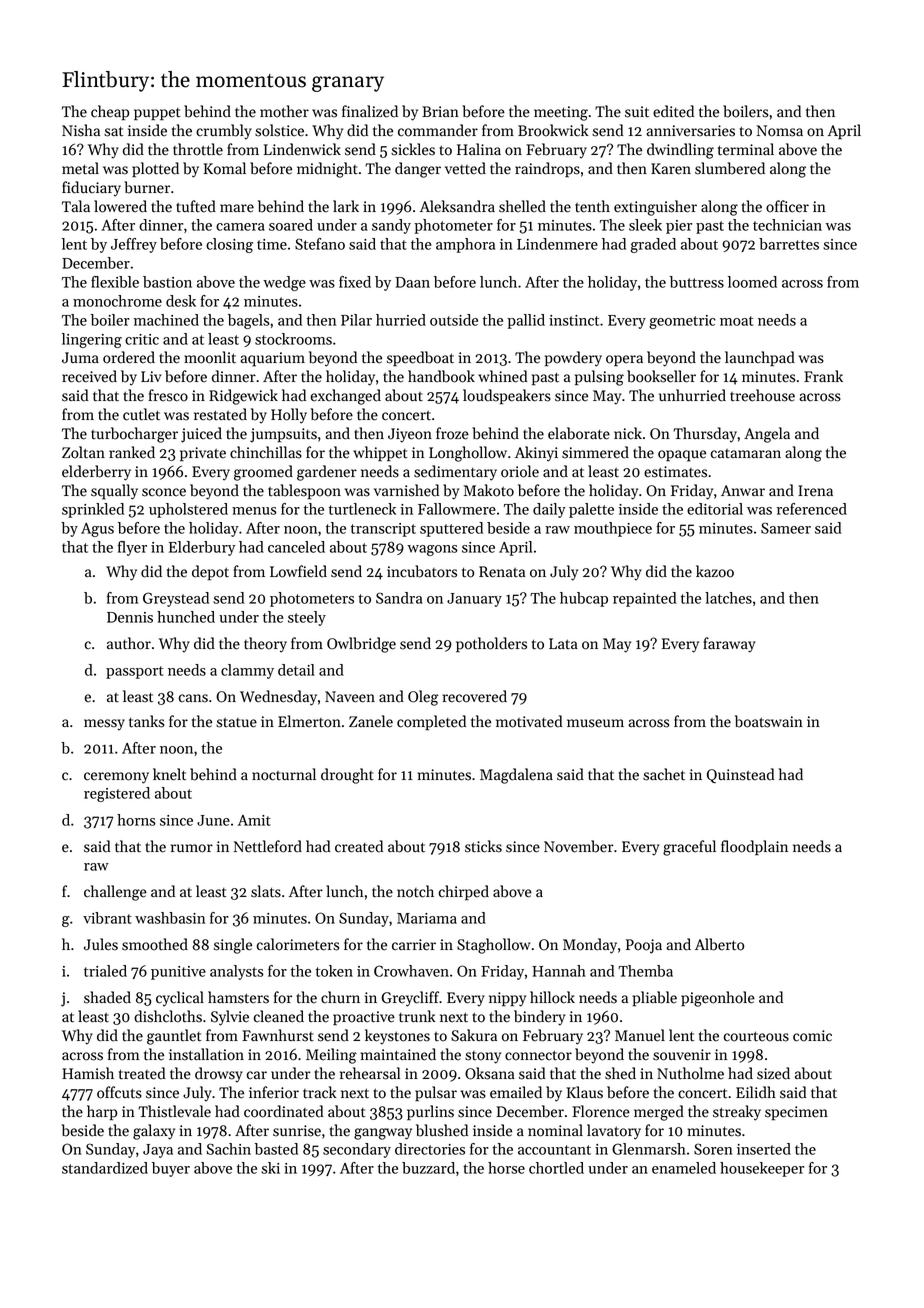 The height and width of the document is (1308, 924). I want to click on Magdalena, so click(516, 776).
